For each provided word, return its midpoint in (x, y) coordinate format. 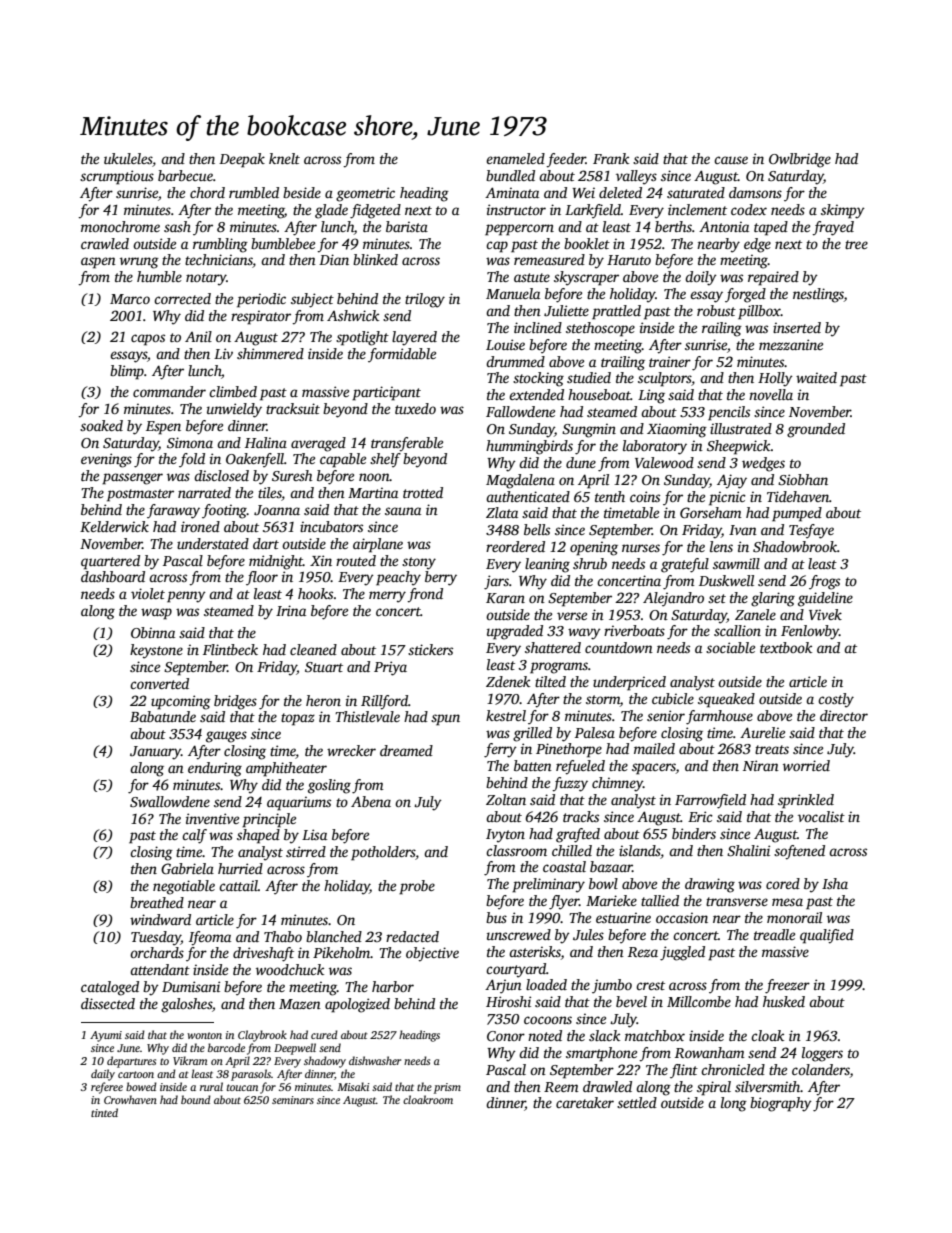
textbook (786, 647)
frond (425, 595)
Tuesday (156, 938)
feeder (566, 160)
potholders (383, 853)
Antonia (724, 226)
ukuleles (128, 158)
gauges (226, 737)
